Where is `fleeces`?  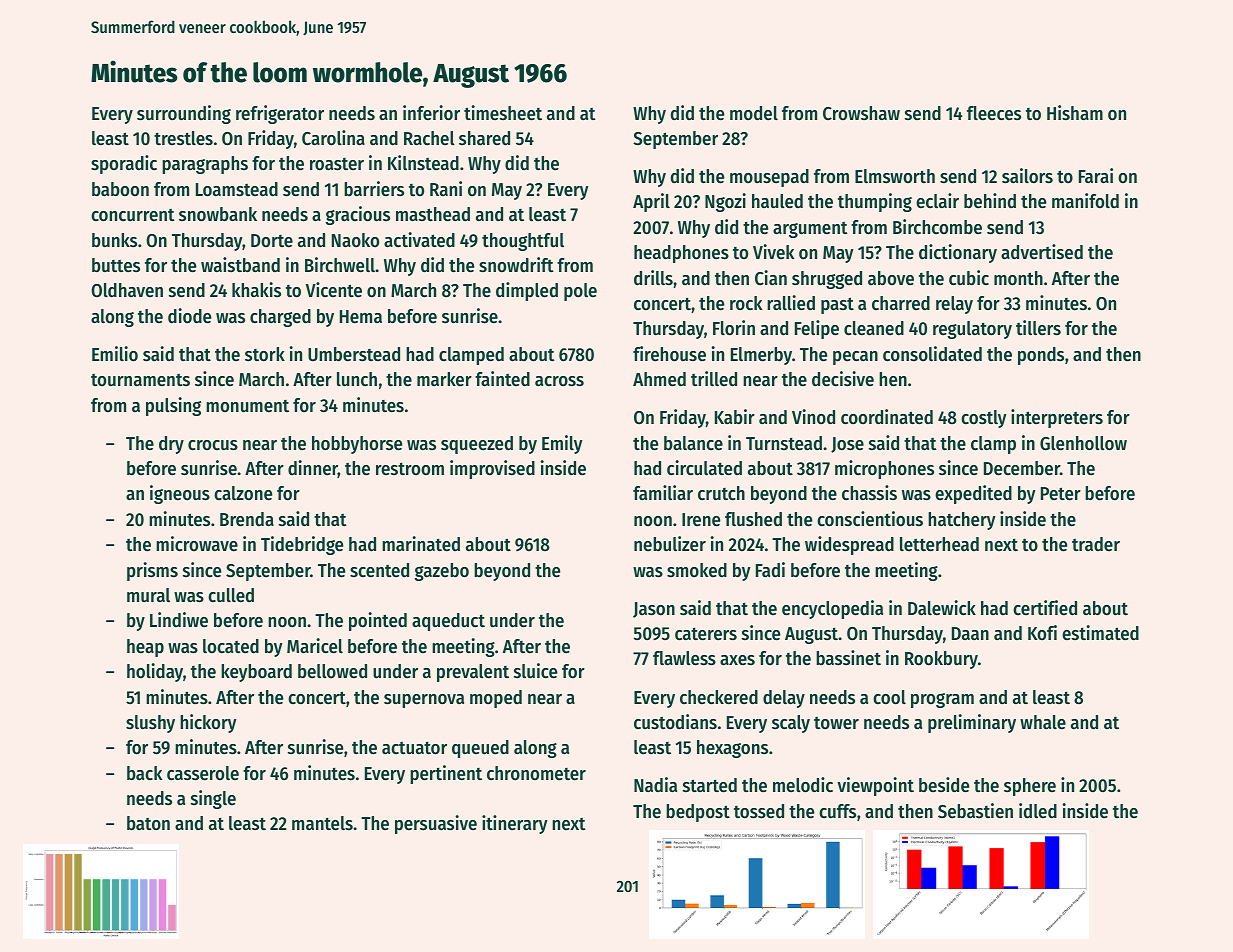
fleeces is located at coordinates (994, 113).
